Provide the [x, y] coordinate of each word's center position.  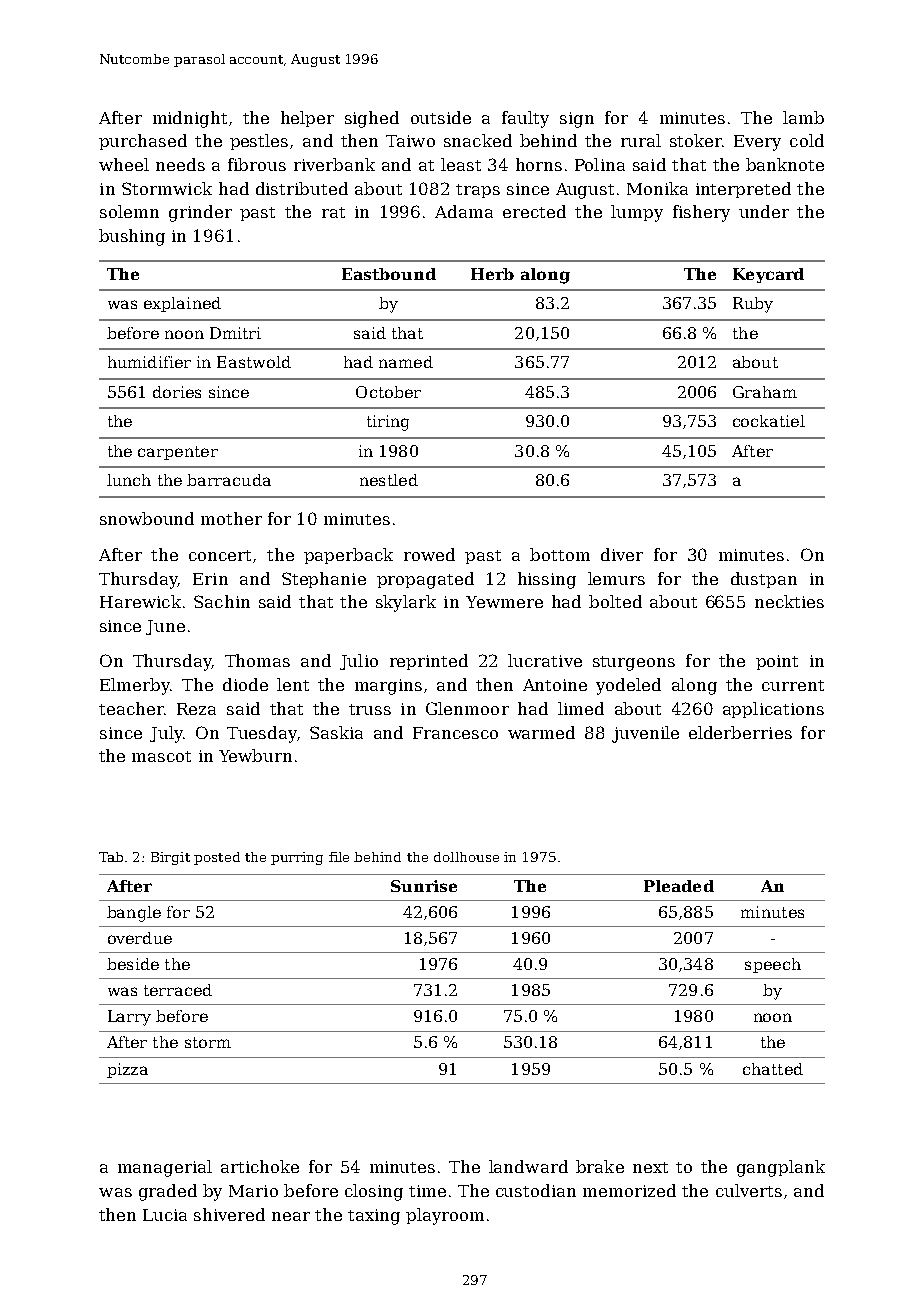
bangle [134, 914]
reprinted [429, 662]
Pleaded [679, 886]
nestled [389, 480]
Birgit [170, 858]
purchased [143, 142]
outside [441, 117]
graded [168, 1192]
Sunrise [424, 886]
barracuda [229, 480]
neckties [789, 601]
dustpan [764, 580]
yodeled [628, 686]
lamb [803, 117]
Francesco [455, 733]
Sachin [222, 601]
